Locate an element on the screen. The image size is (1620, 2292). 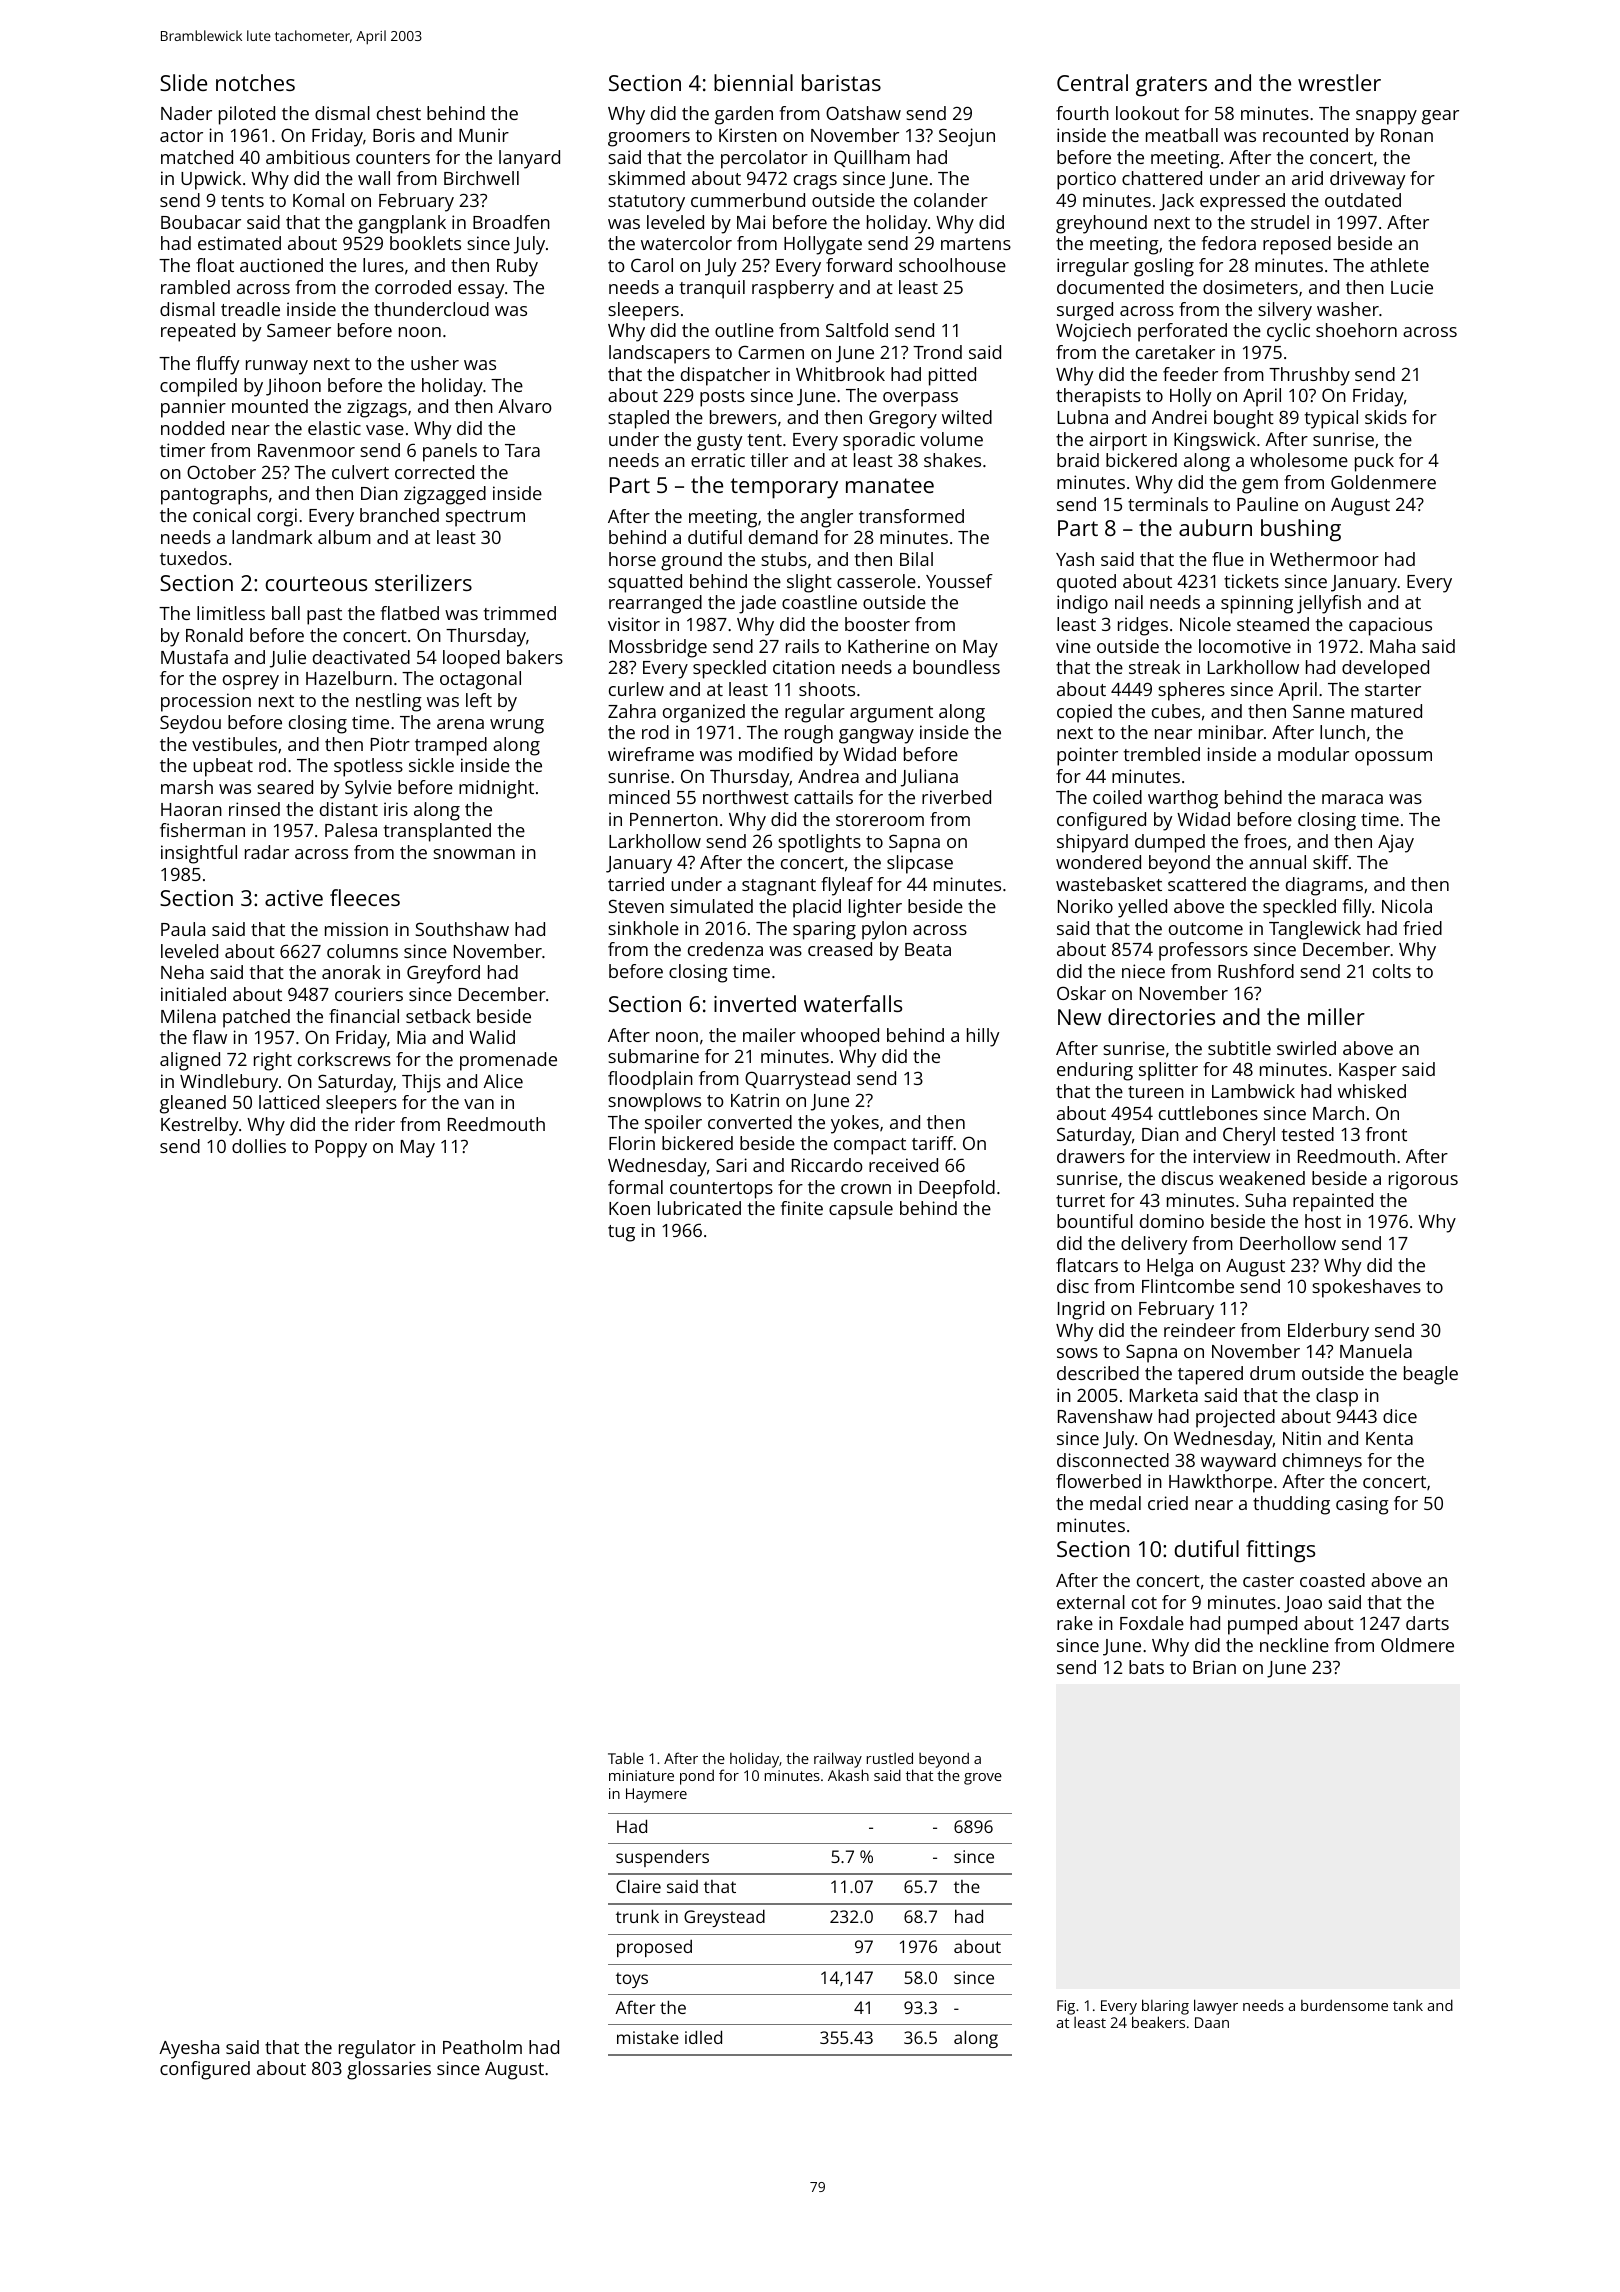
chimneys is located at coordinates (1322, 1462).
